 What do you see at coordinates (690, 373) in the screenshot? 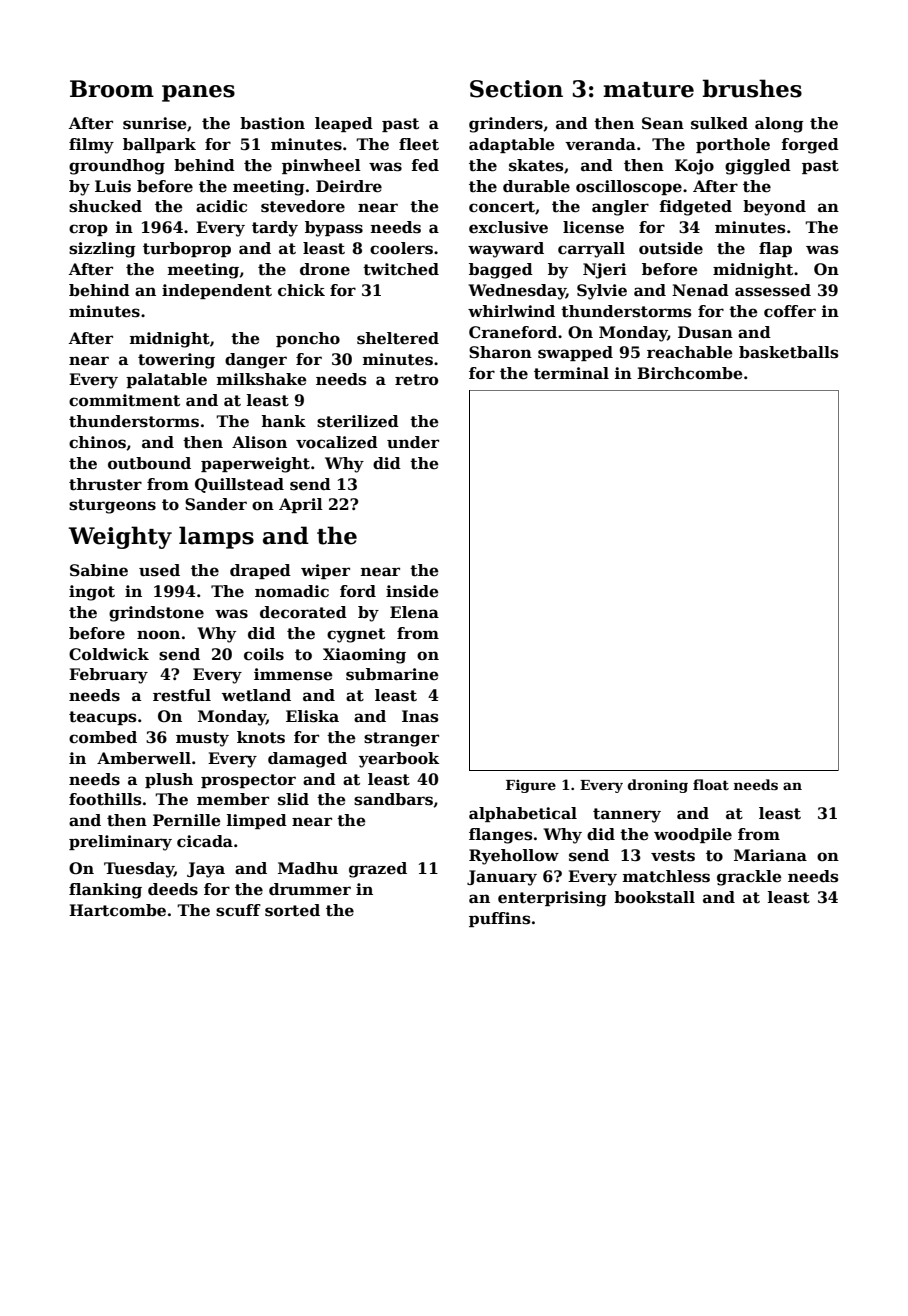
I see `Birchcombe` at bounding box center [690, 373].
